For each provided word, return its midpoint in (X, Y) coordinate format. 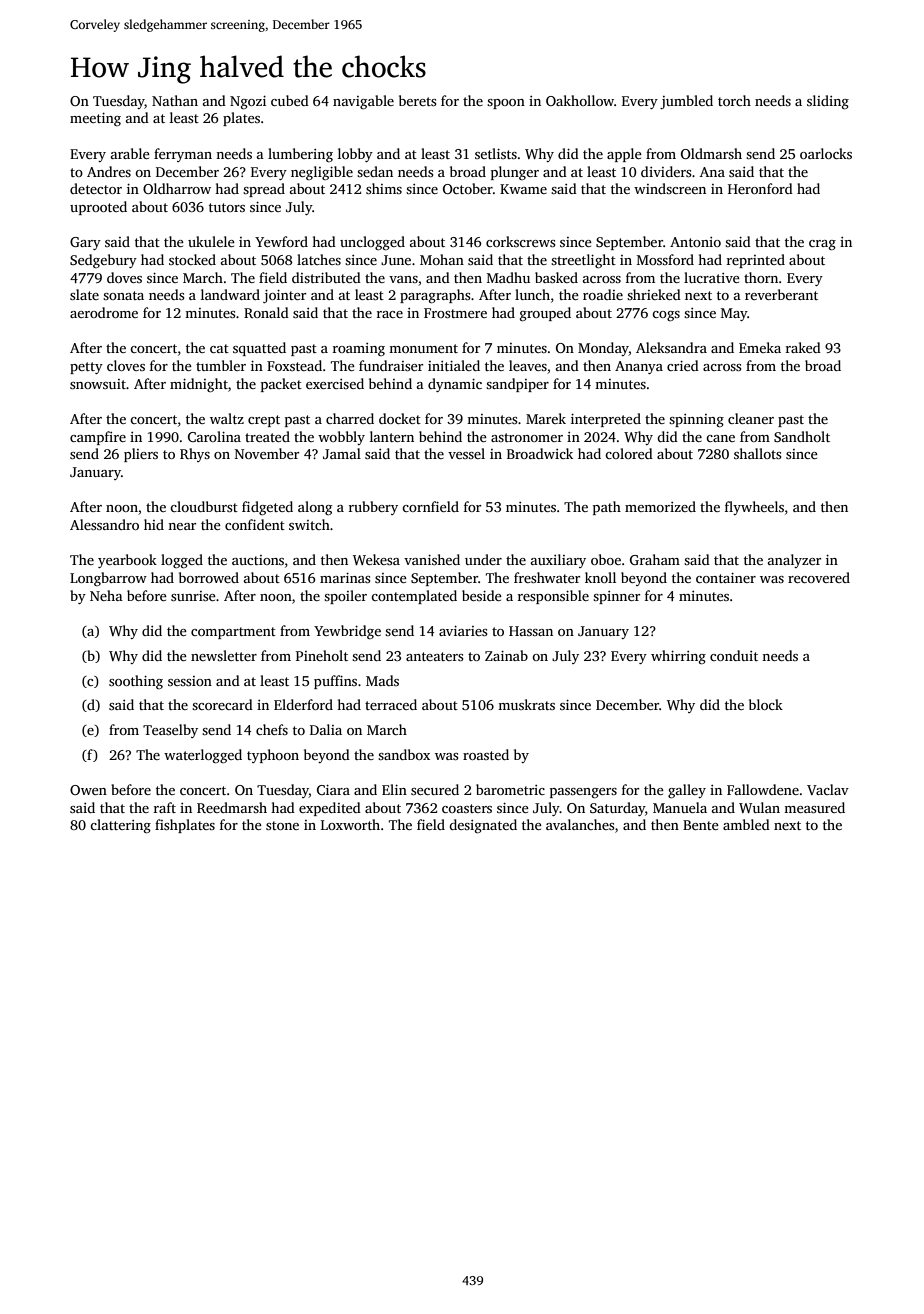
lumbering (300, 155)
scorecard (222, 704)
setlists (496, 153)
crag (822, 245)
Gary (85, 243)
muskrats (526, 704)
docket (400, 418)
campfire (98, 438)
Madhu (508, 277)
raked (803, 347)
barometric (510, 789)
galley (687, 791)
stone (282, 825)
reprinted (756, 261)
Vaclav (828, 789)
